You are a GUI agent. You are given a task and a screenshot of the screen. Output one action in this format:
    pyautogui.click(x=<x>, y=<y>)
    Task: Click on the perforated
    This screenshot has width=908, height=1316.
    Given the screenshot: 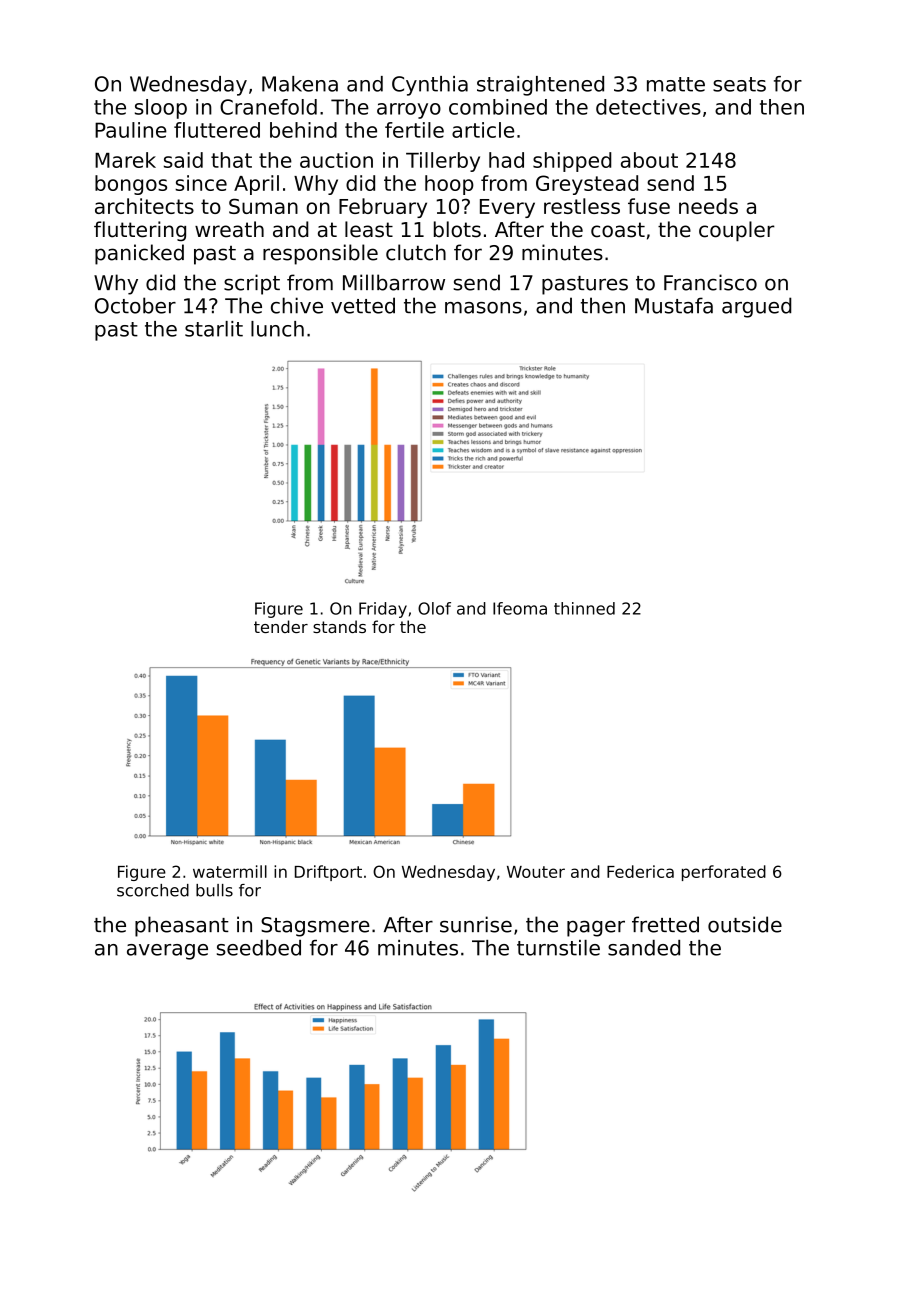 What is the action you would take?
    pyautogui.click(x=724, y=873)
